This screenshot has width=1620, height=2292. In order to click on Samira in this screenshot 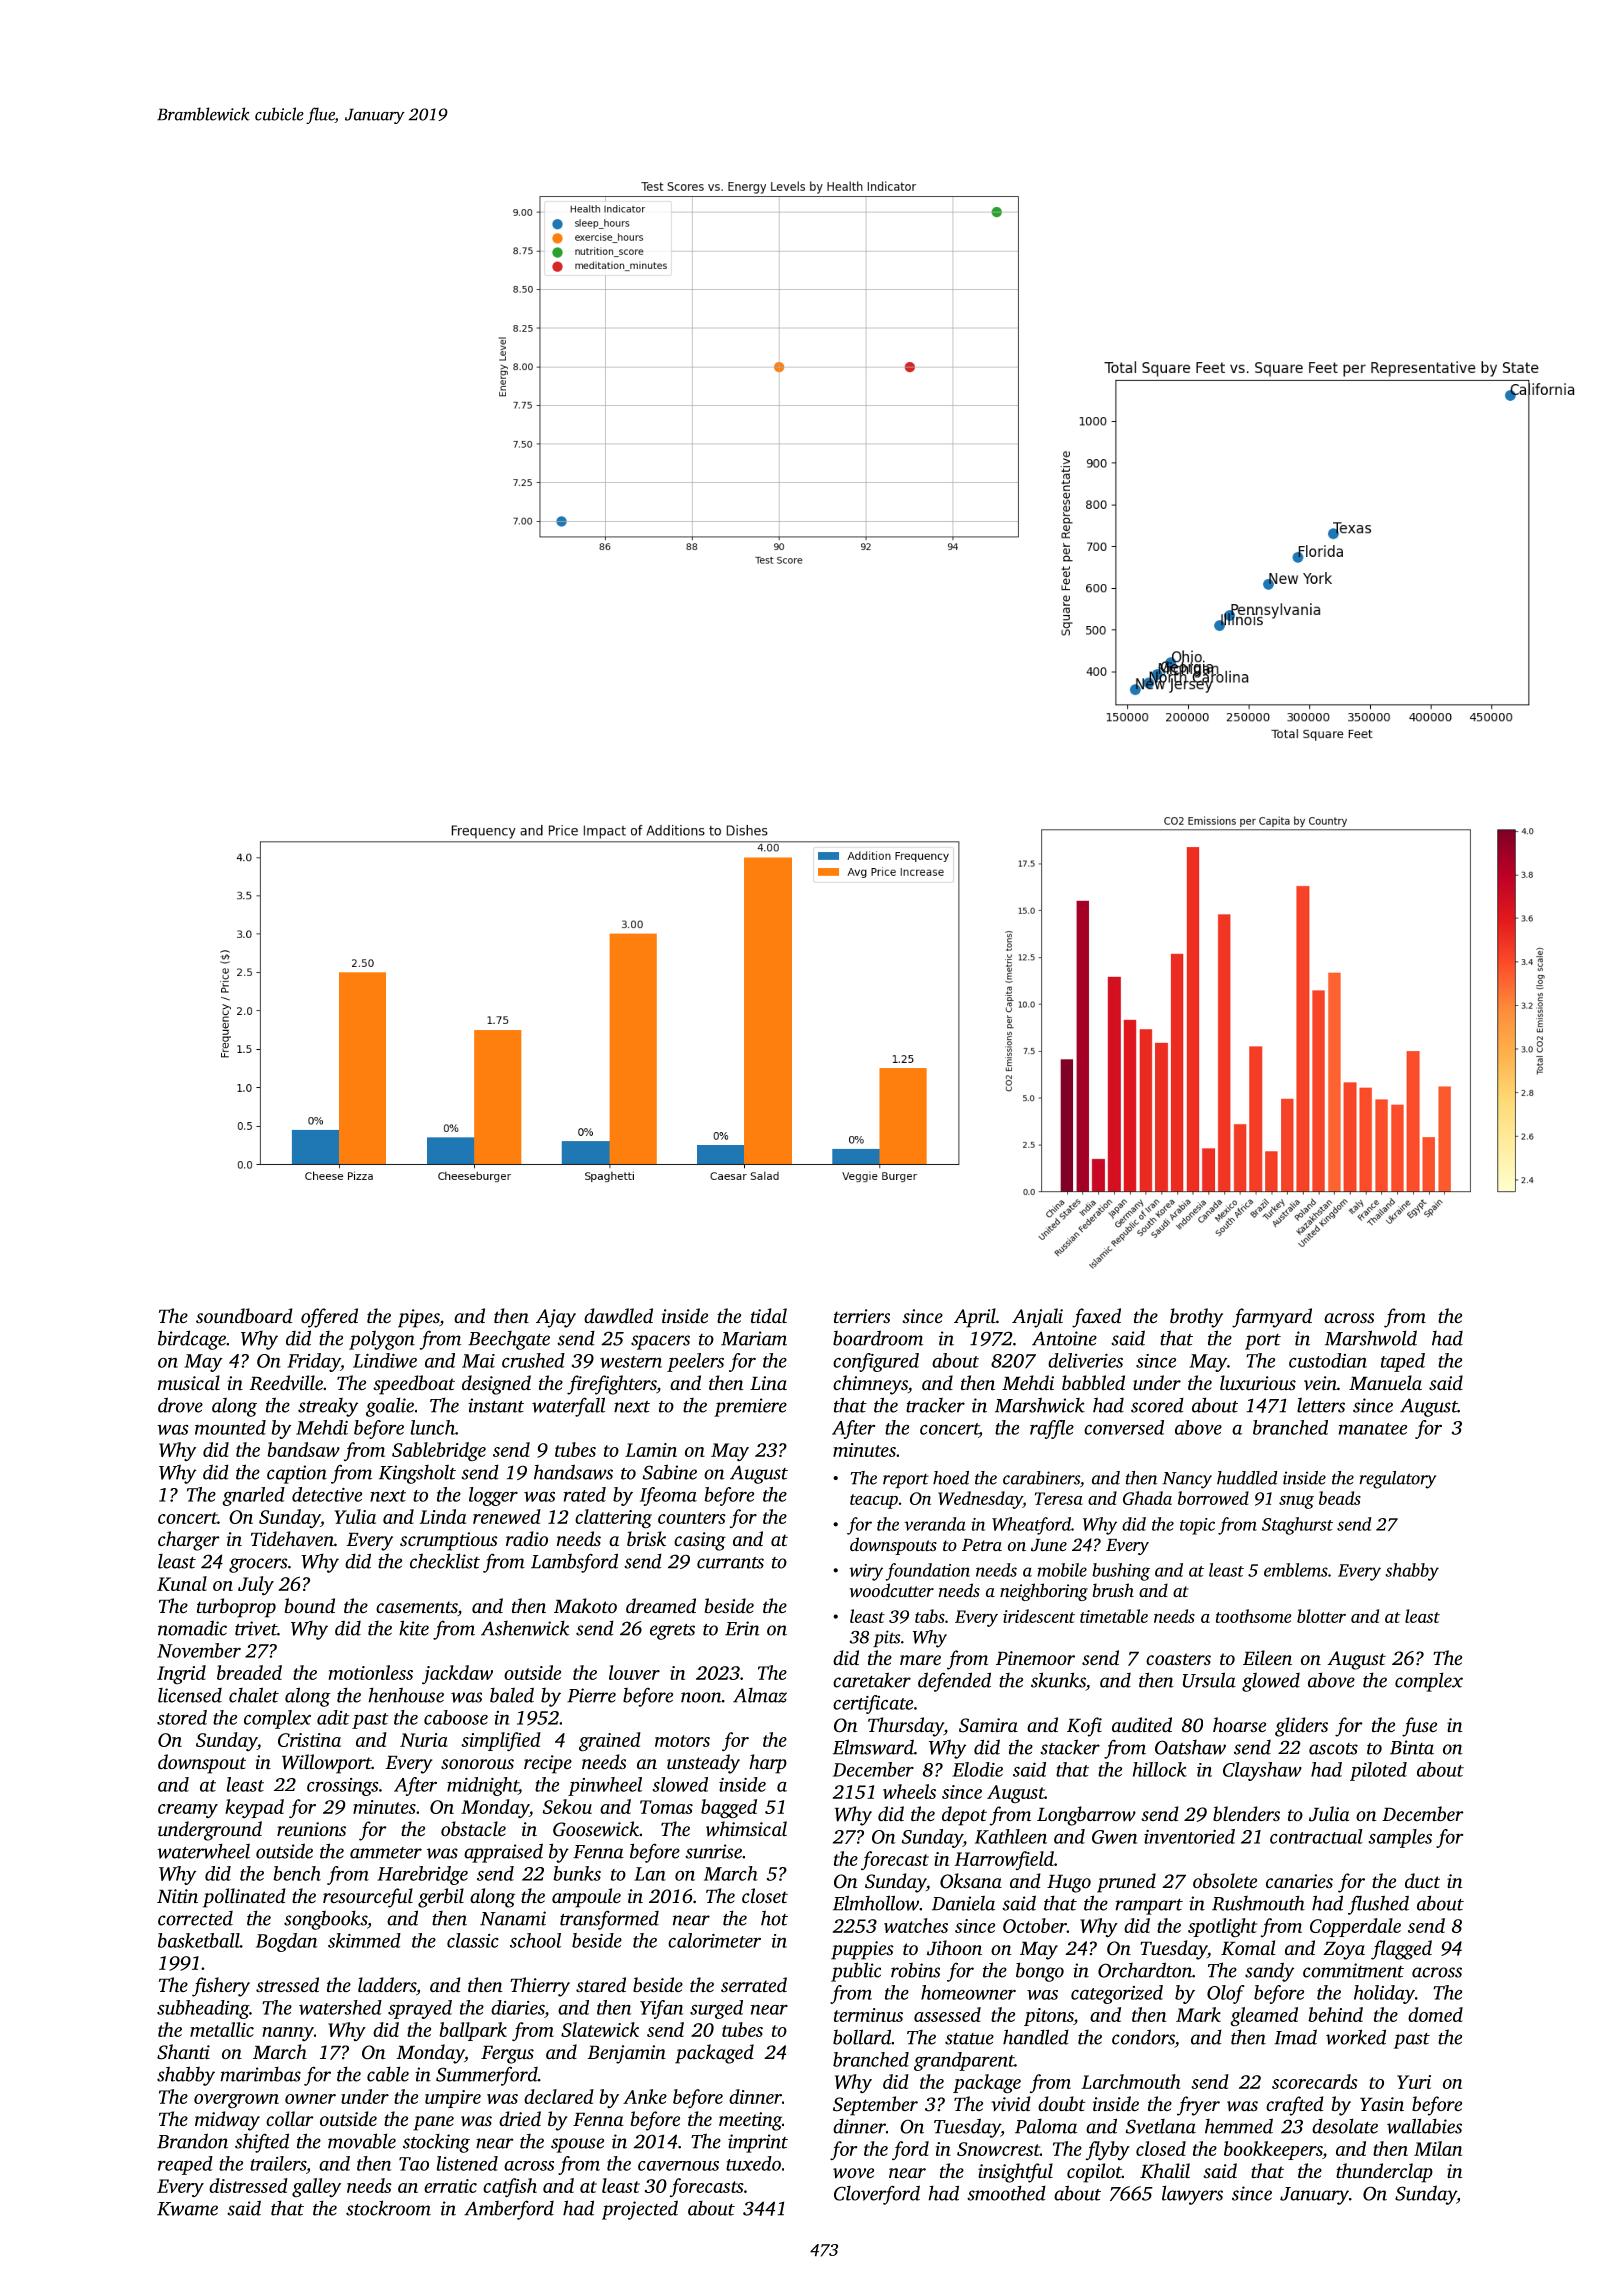, I will do `click(988, 1725)`.
